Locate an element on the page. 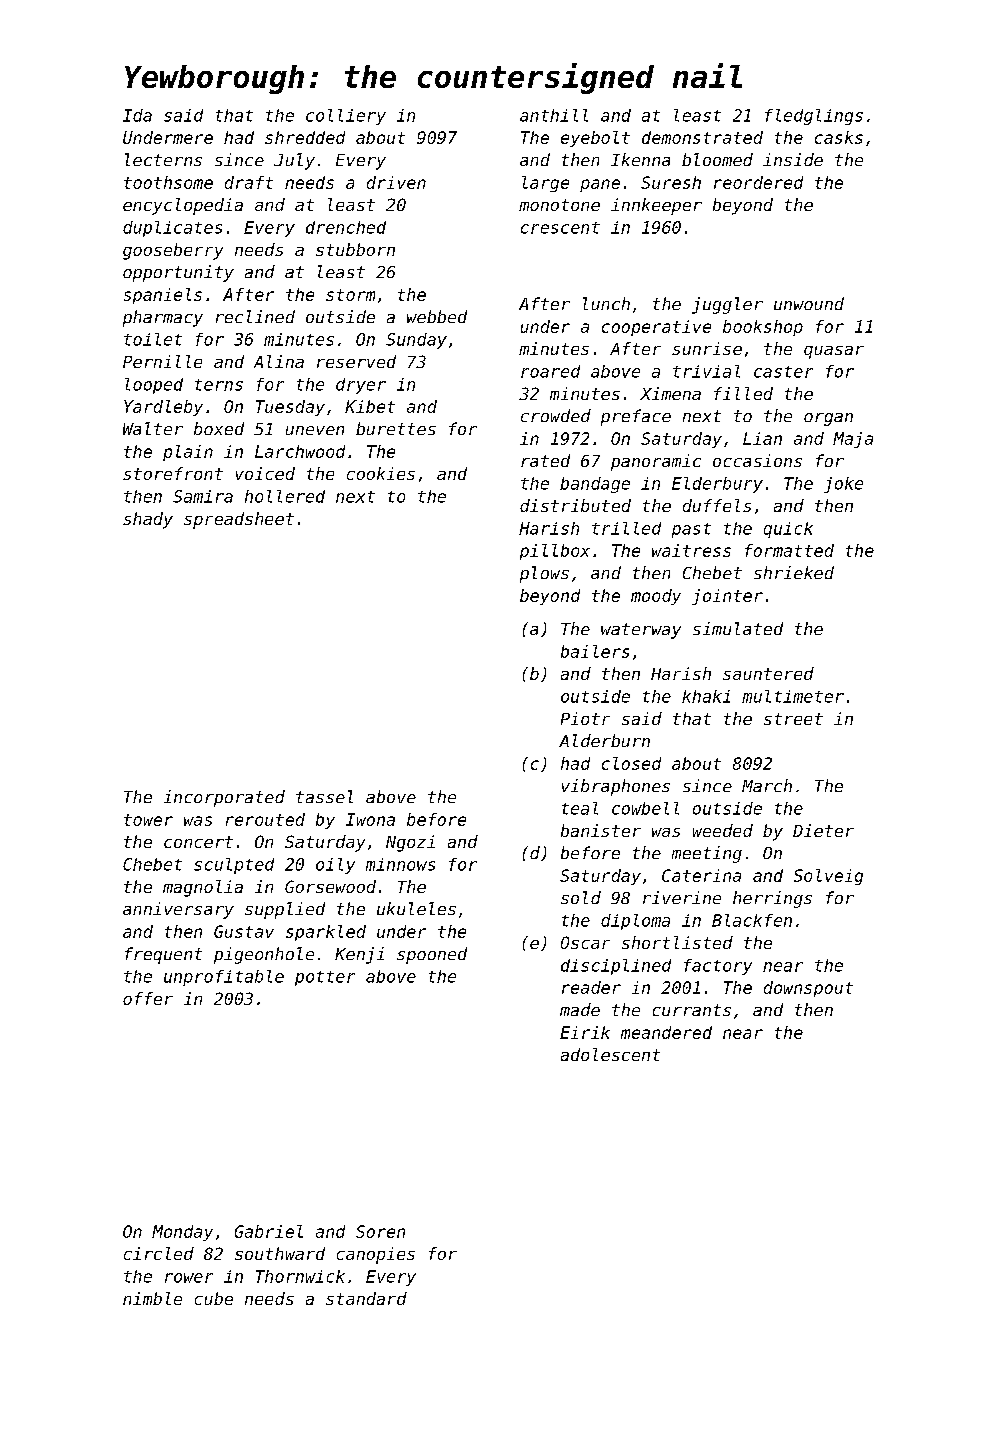 The width and height of the document is (1005, 1456). unwound is located at coordinates (809, 303).
